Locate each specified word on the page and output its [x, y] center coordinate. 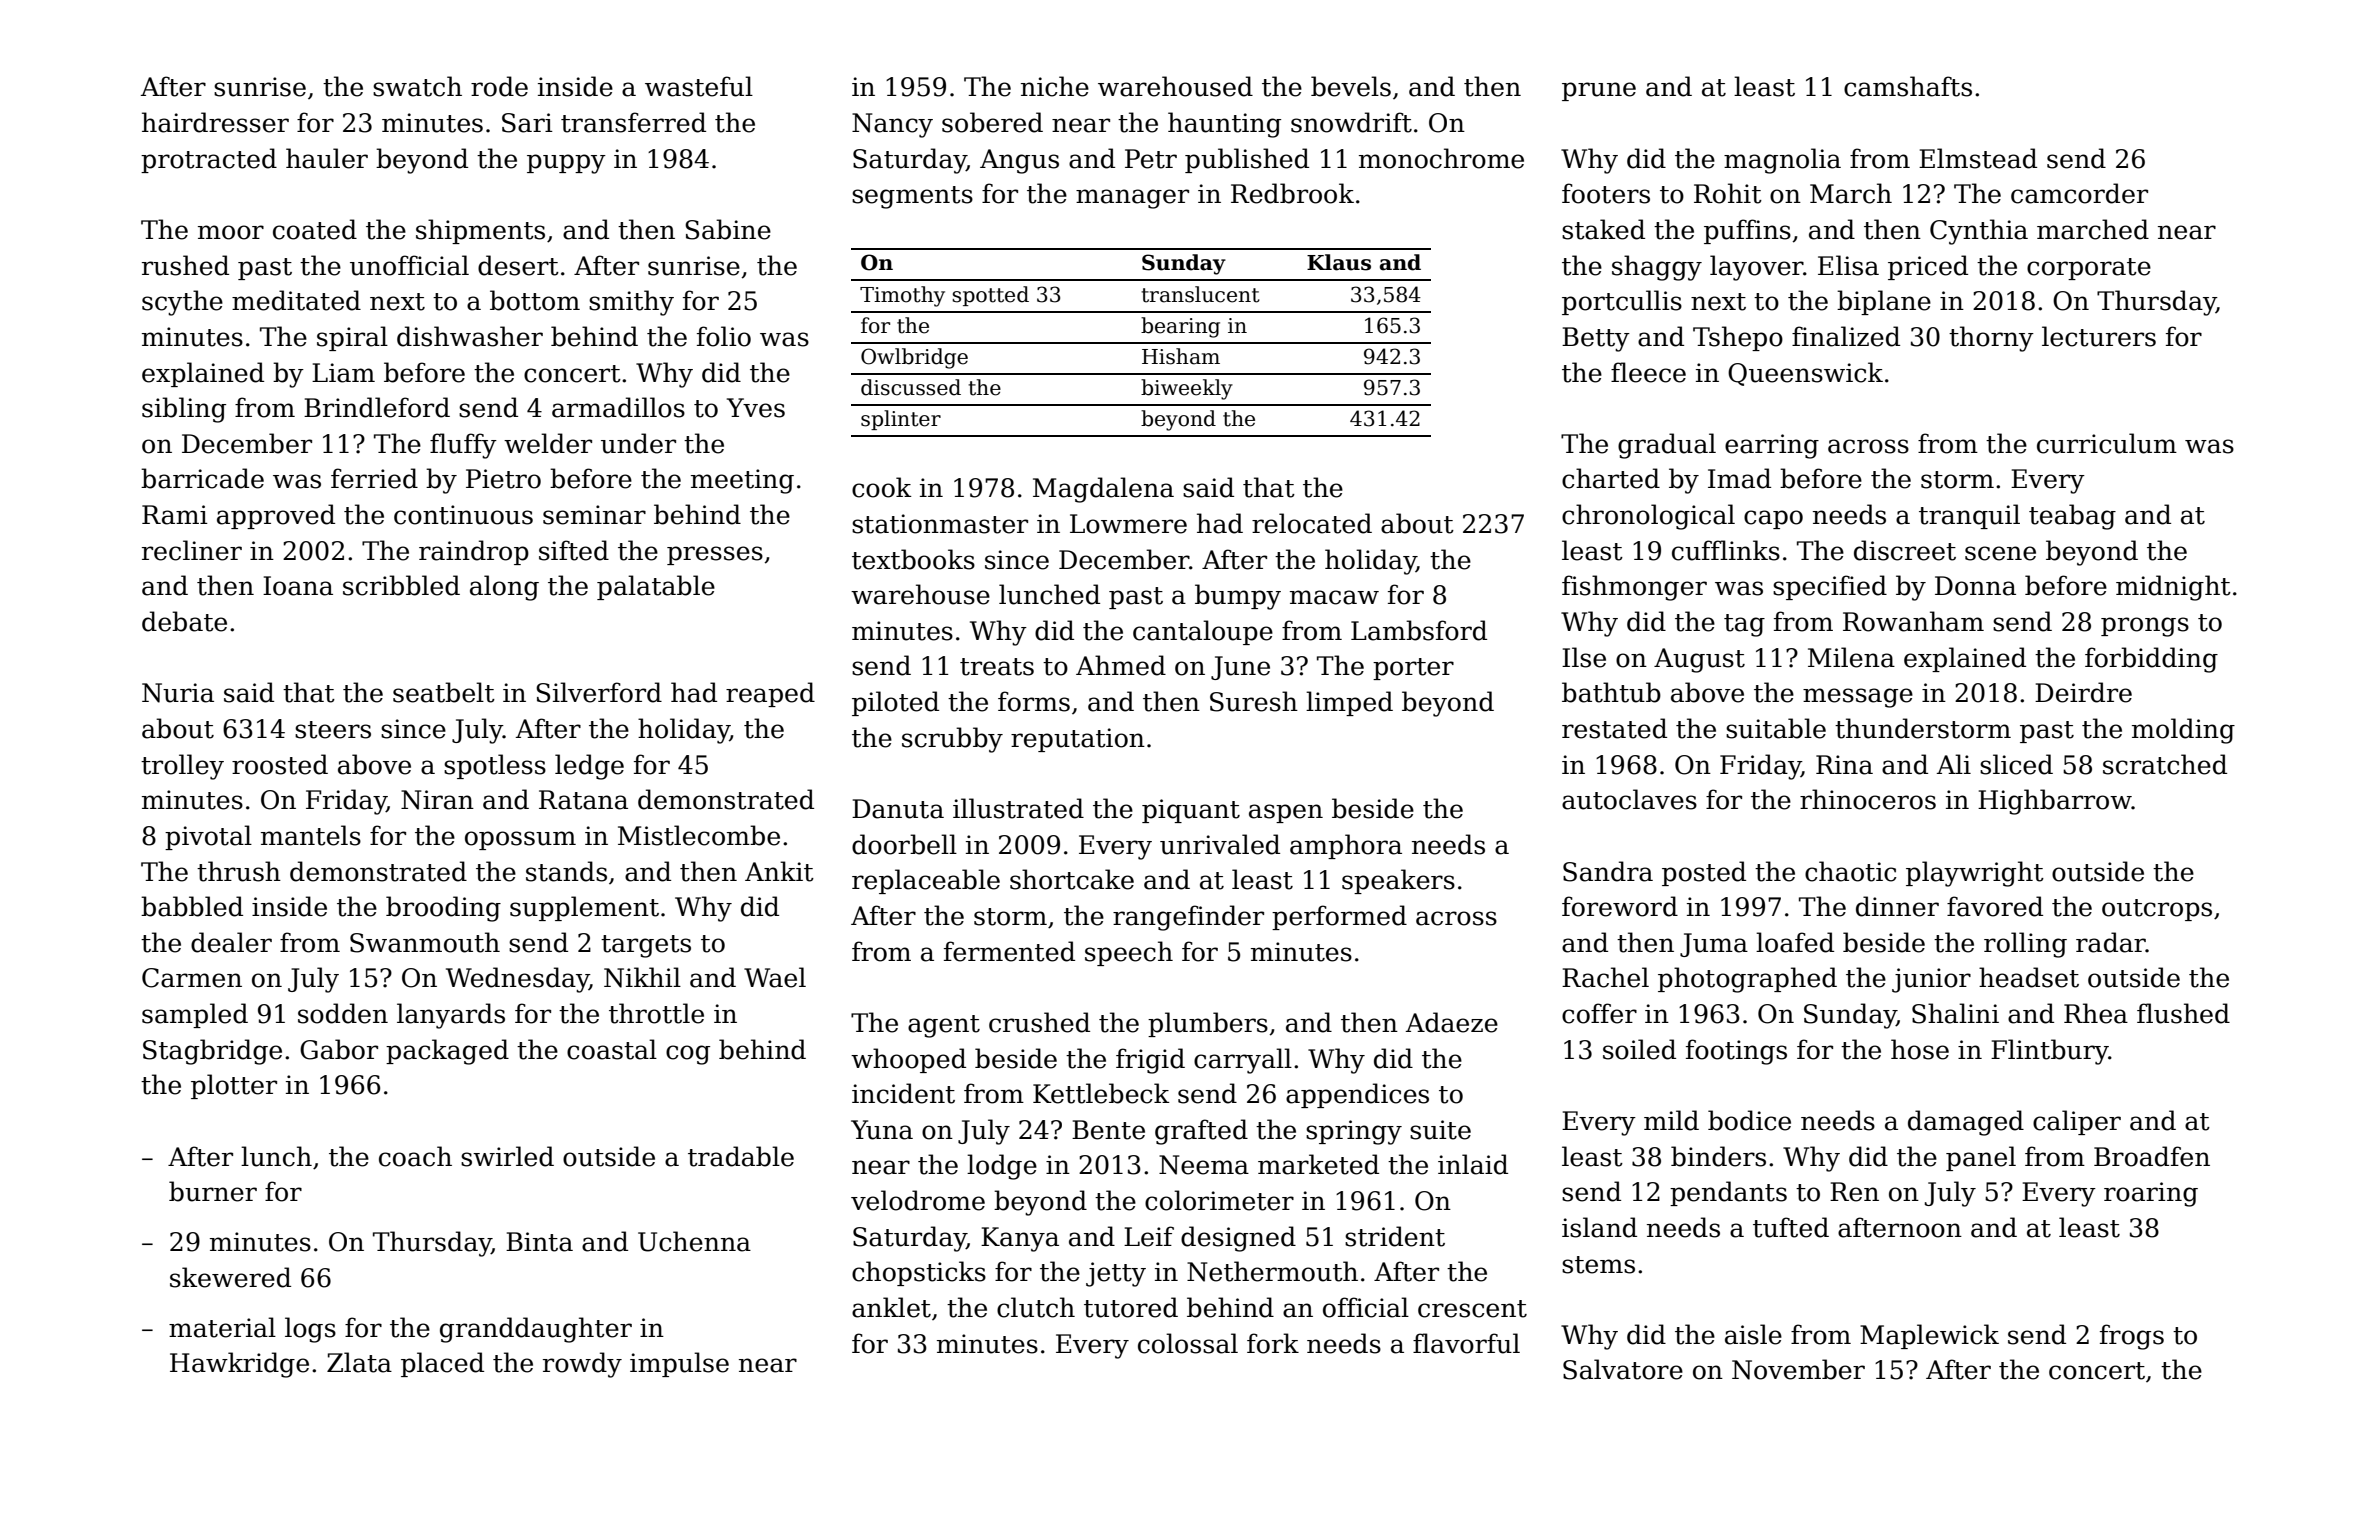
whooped [908, 1060]
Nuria [178, 693]
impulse [679, 1364]
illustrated [1018, 808]
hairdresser [215, 122]
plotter [234, 1086]
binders [1718, 1156]
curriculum [2107, 443]
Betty [1596, 339]
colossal [1188, 1343]
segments [912, 197]
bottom [535, 300]
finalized [1846, 336]
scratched [2165, 764]
